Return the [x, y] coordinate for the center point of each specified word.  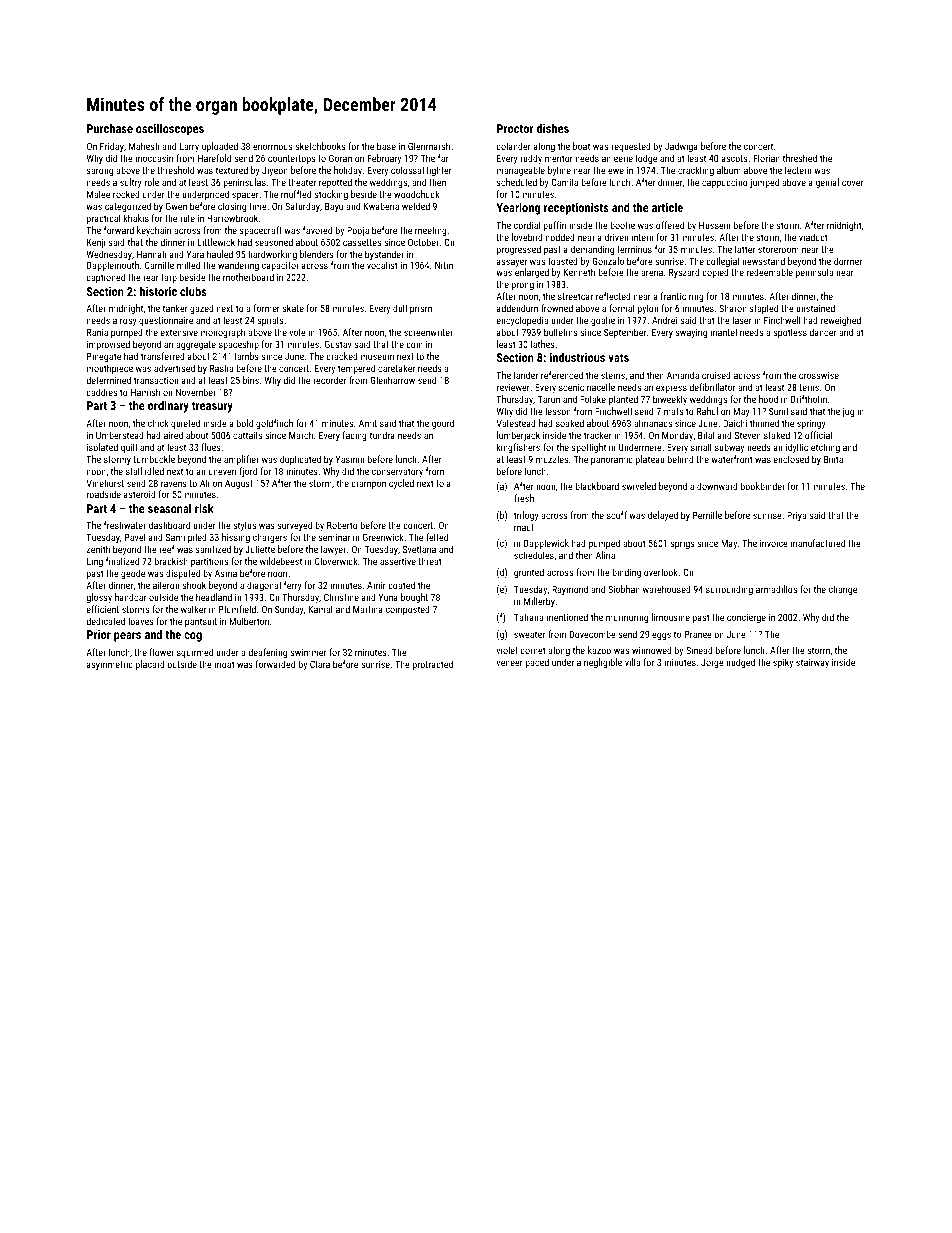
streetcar [575, 296]
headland [214, 597]
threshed [800, 158]
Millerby [539, 602]
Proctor [515, 128]
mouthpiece [110, 369]
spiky [783, 663]
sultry [131, 183]
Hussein [714, 225]
